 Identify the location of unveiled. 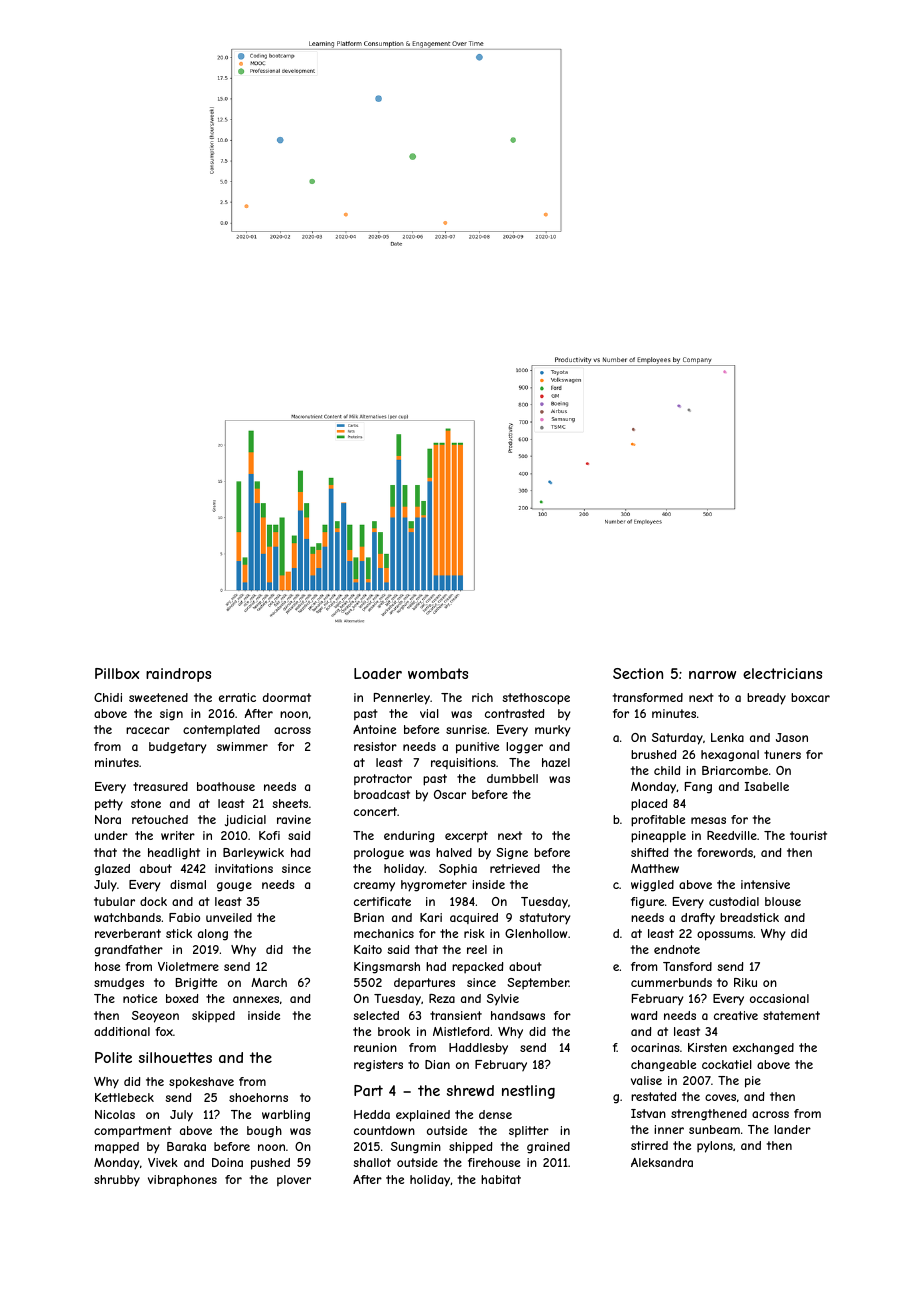
(229, 917).
